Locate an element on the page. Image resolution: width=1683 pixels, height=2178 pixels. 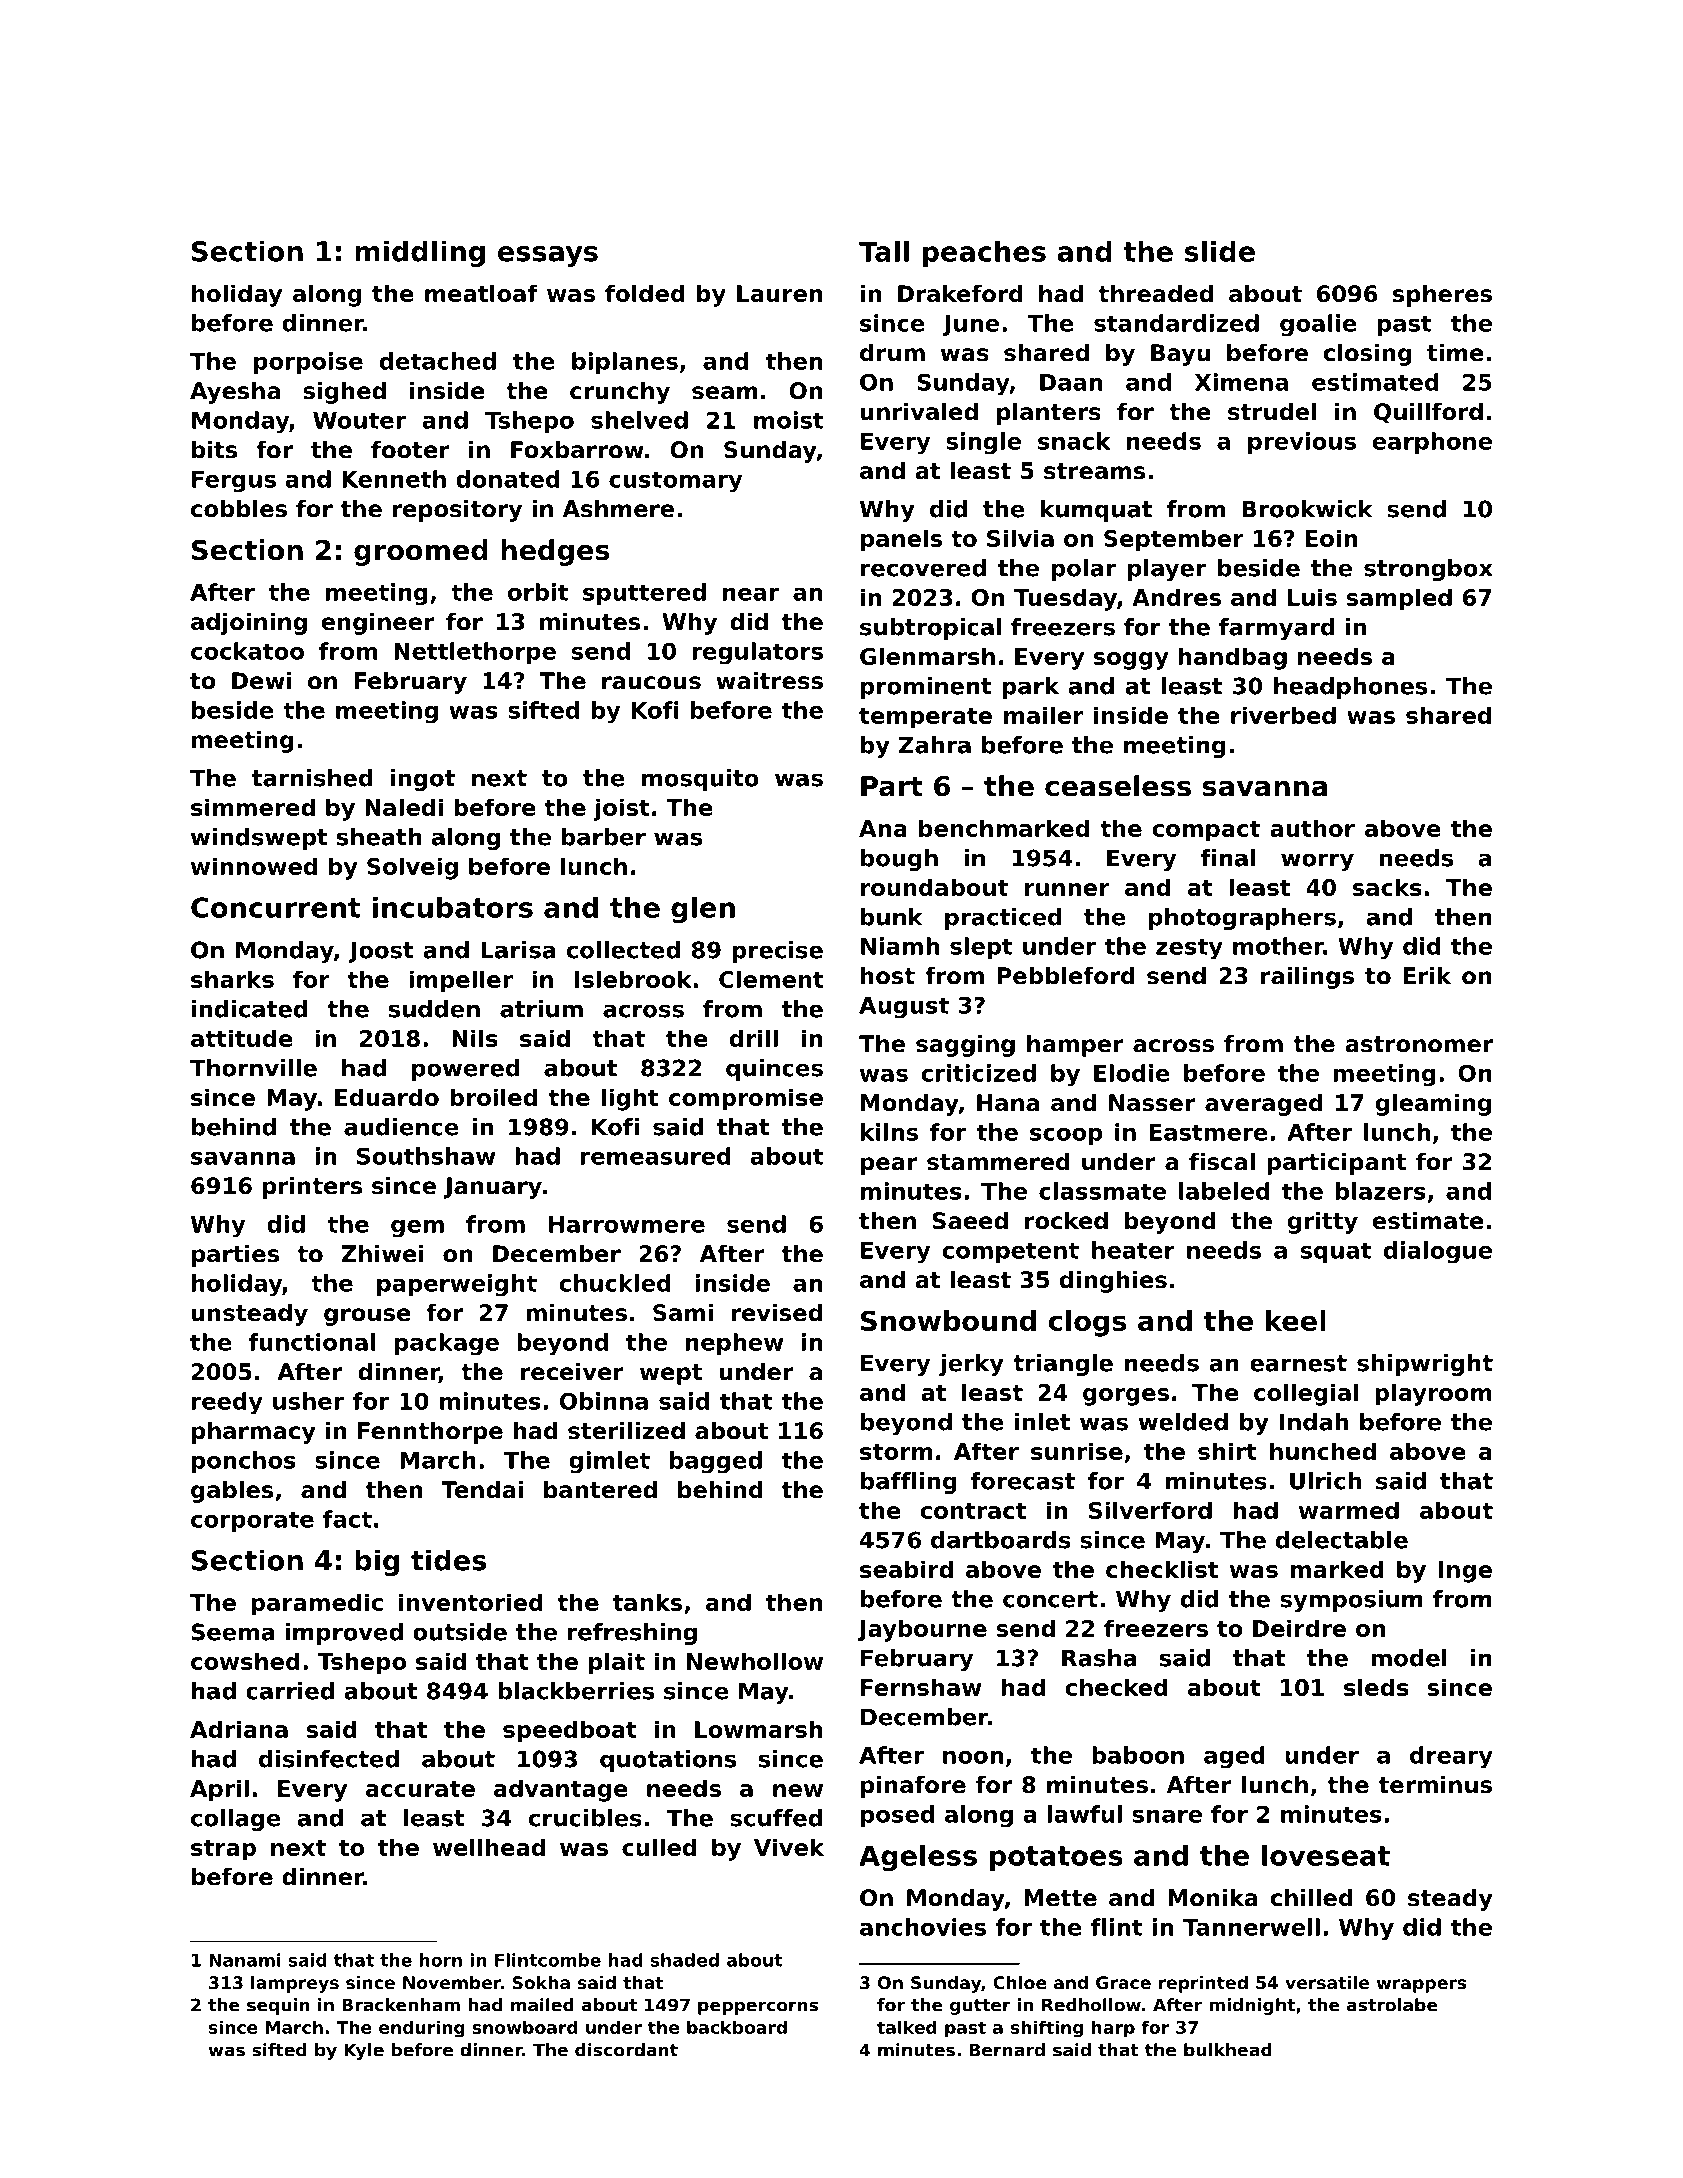
posed is located at coordinates (897, 1816).
